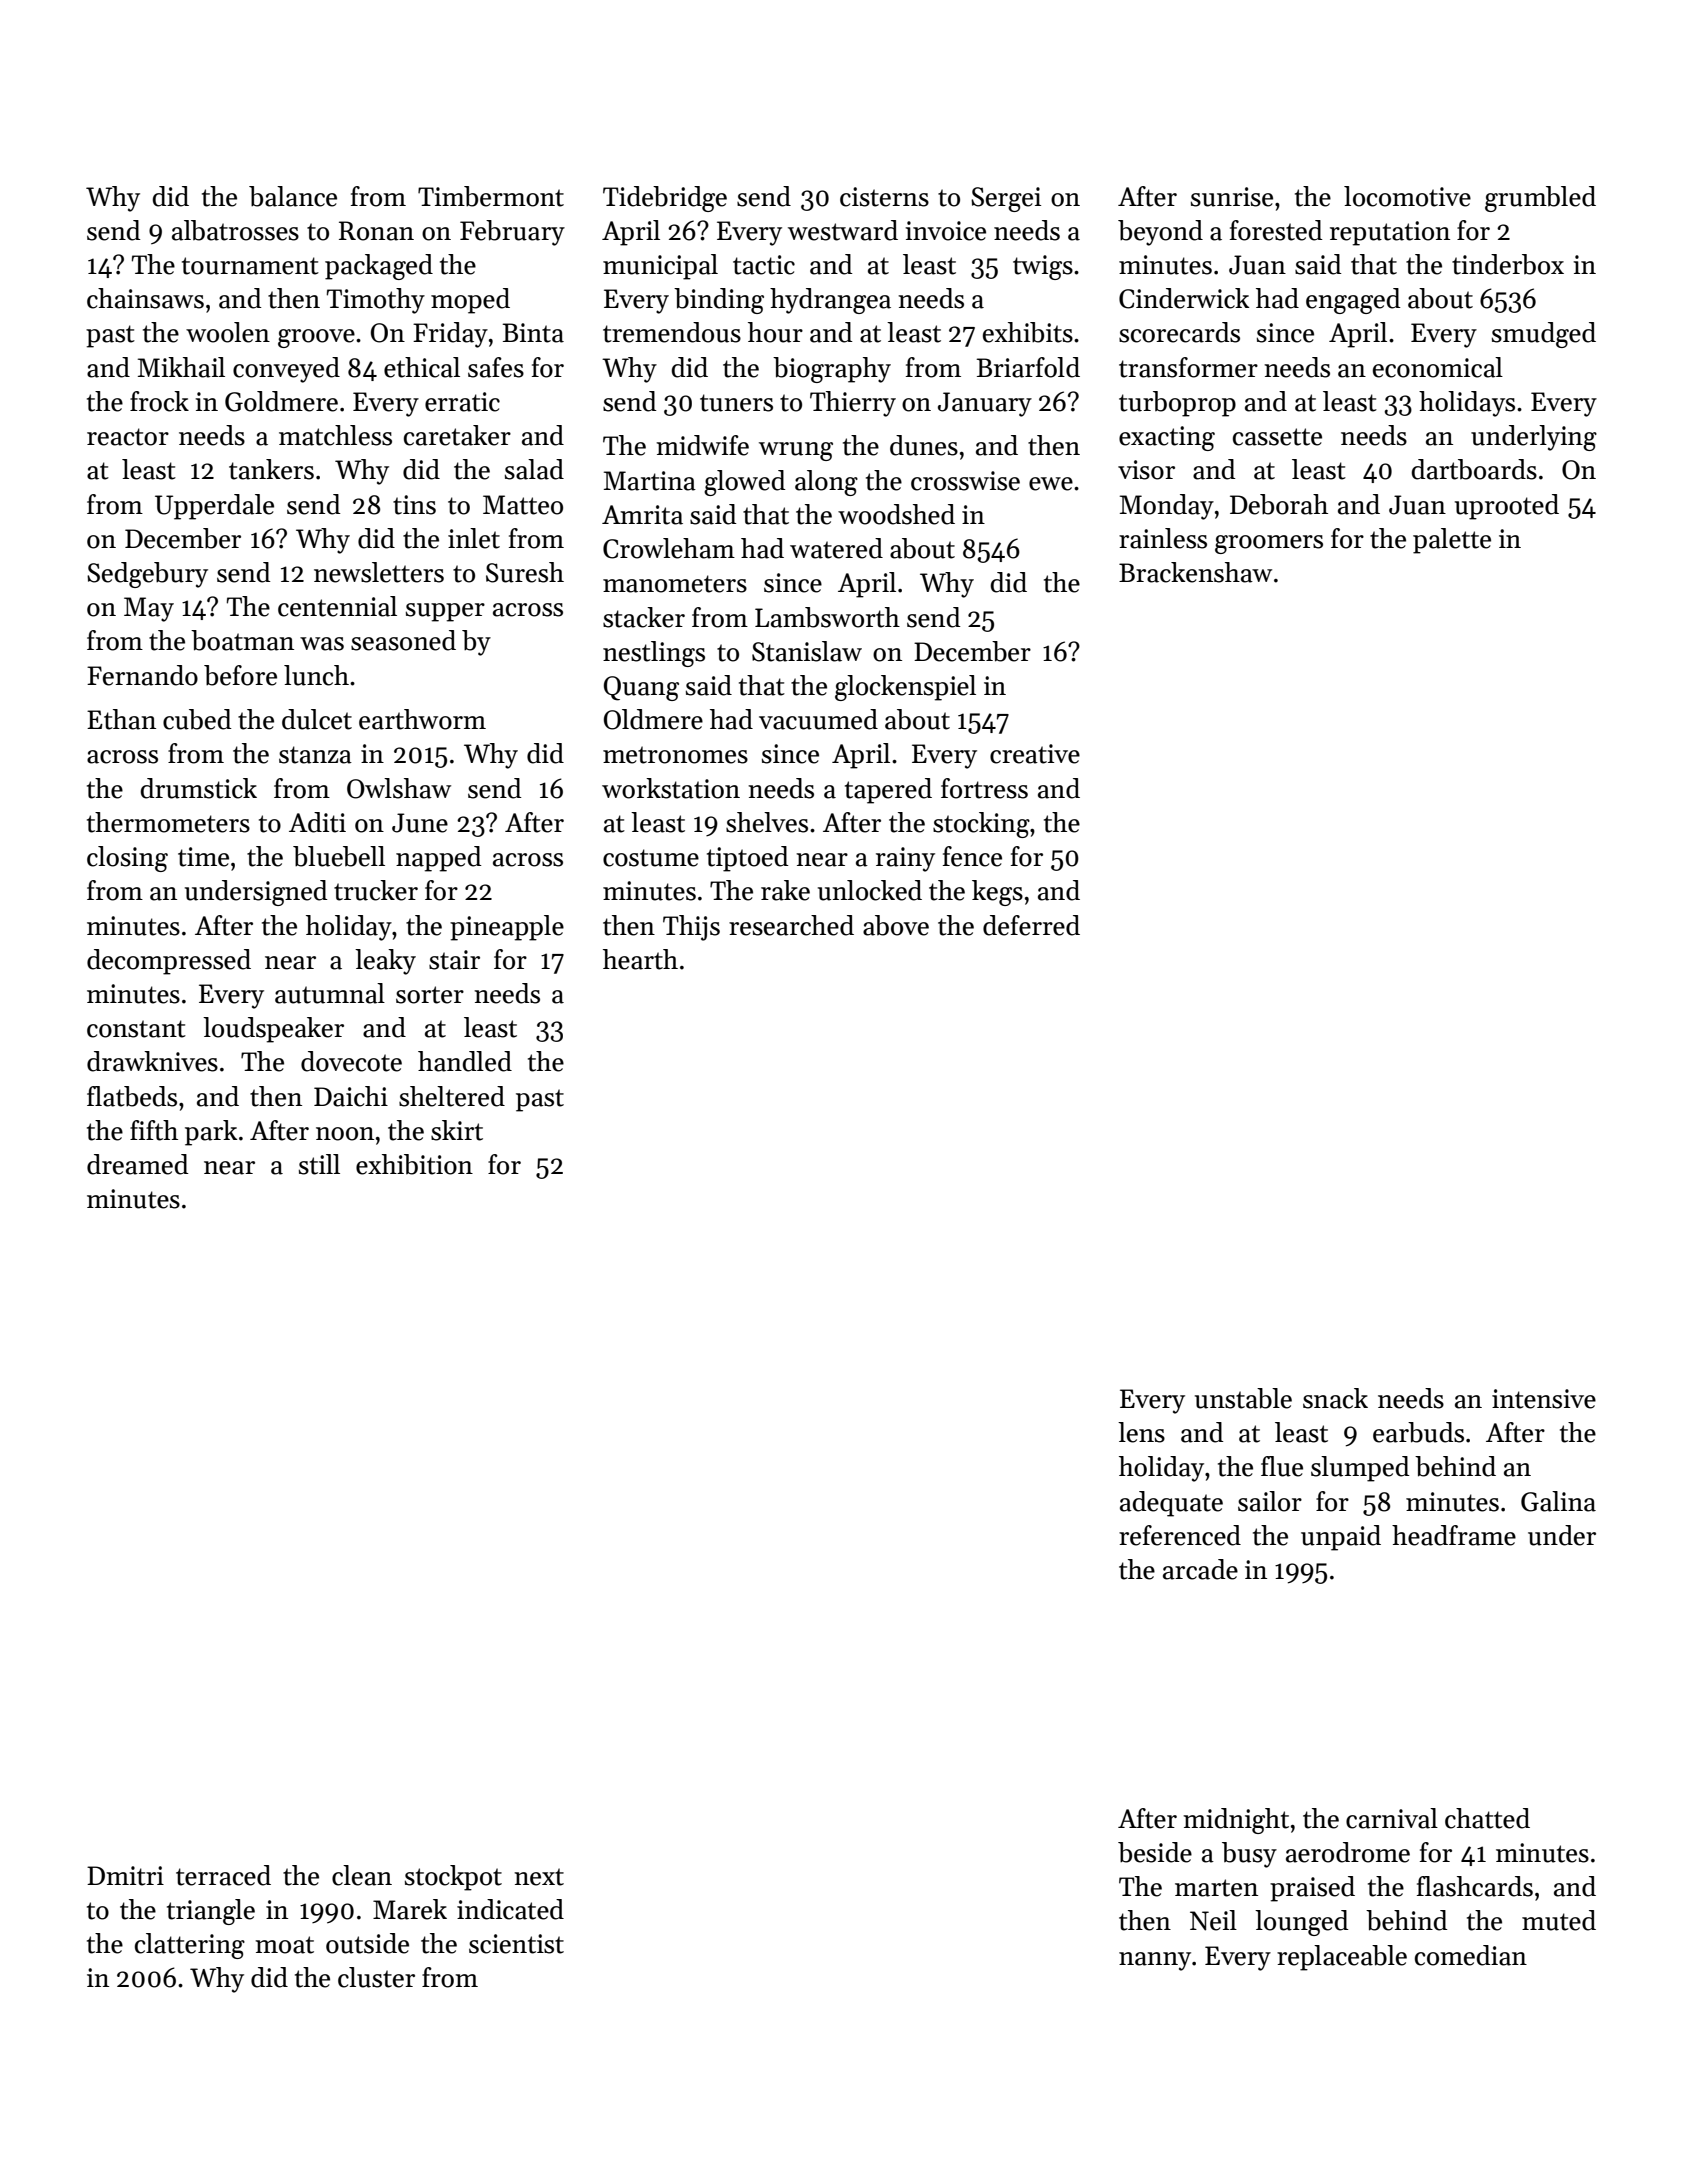  Describe the element at coordinates (785, 890) in the screenshot. I see `rake` at that location.
